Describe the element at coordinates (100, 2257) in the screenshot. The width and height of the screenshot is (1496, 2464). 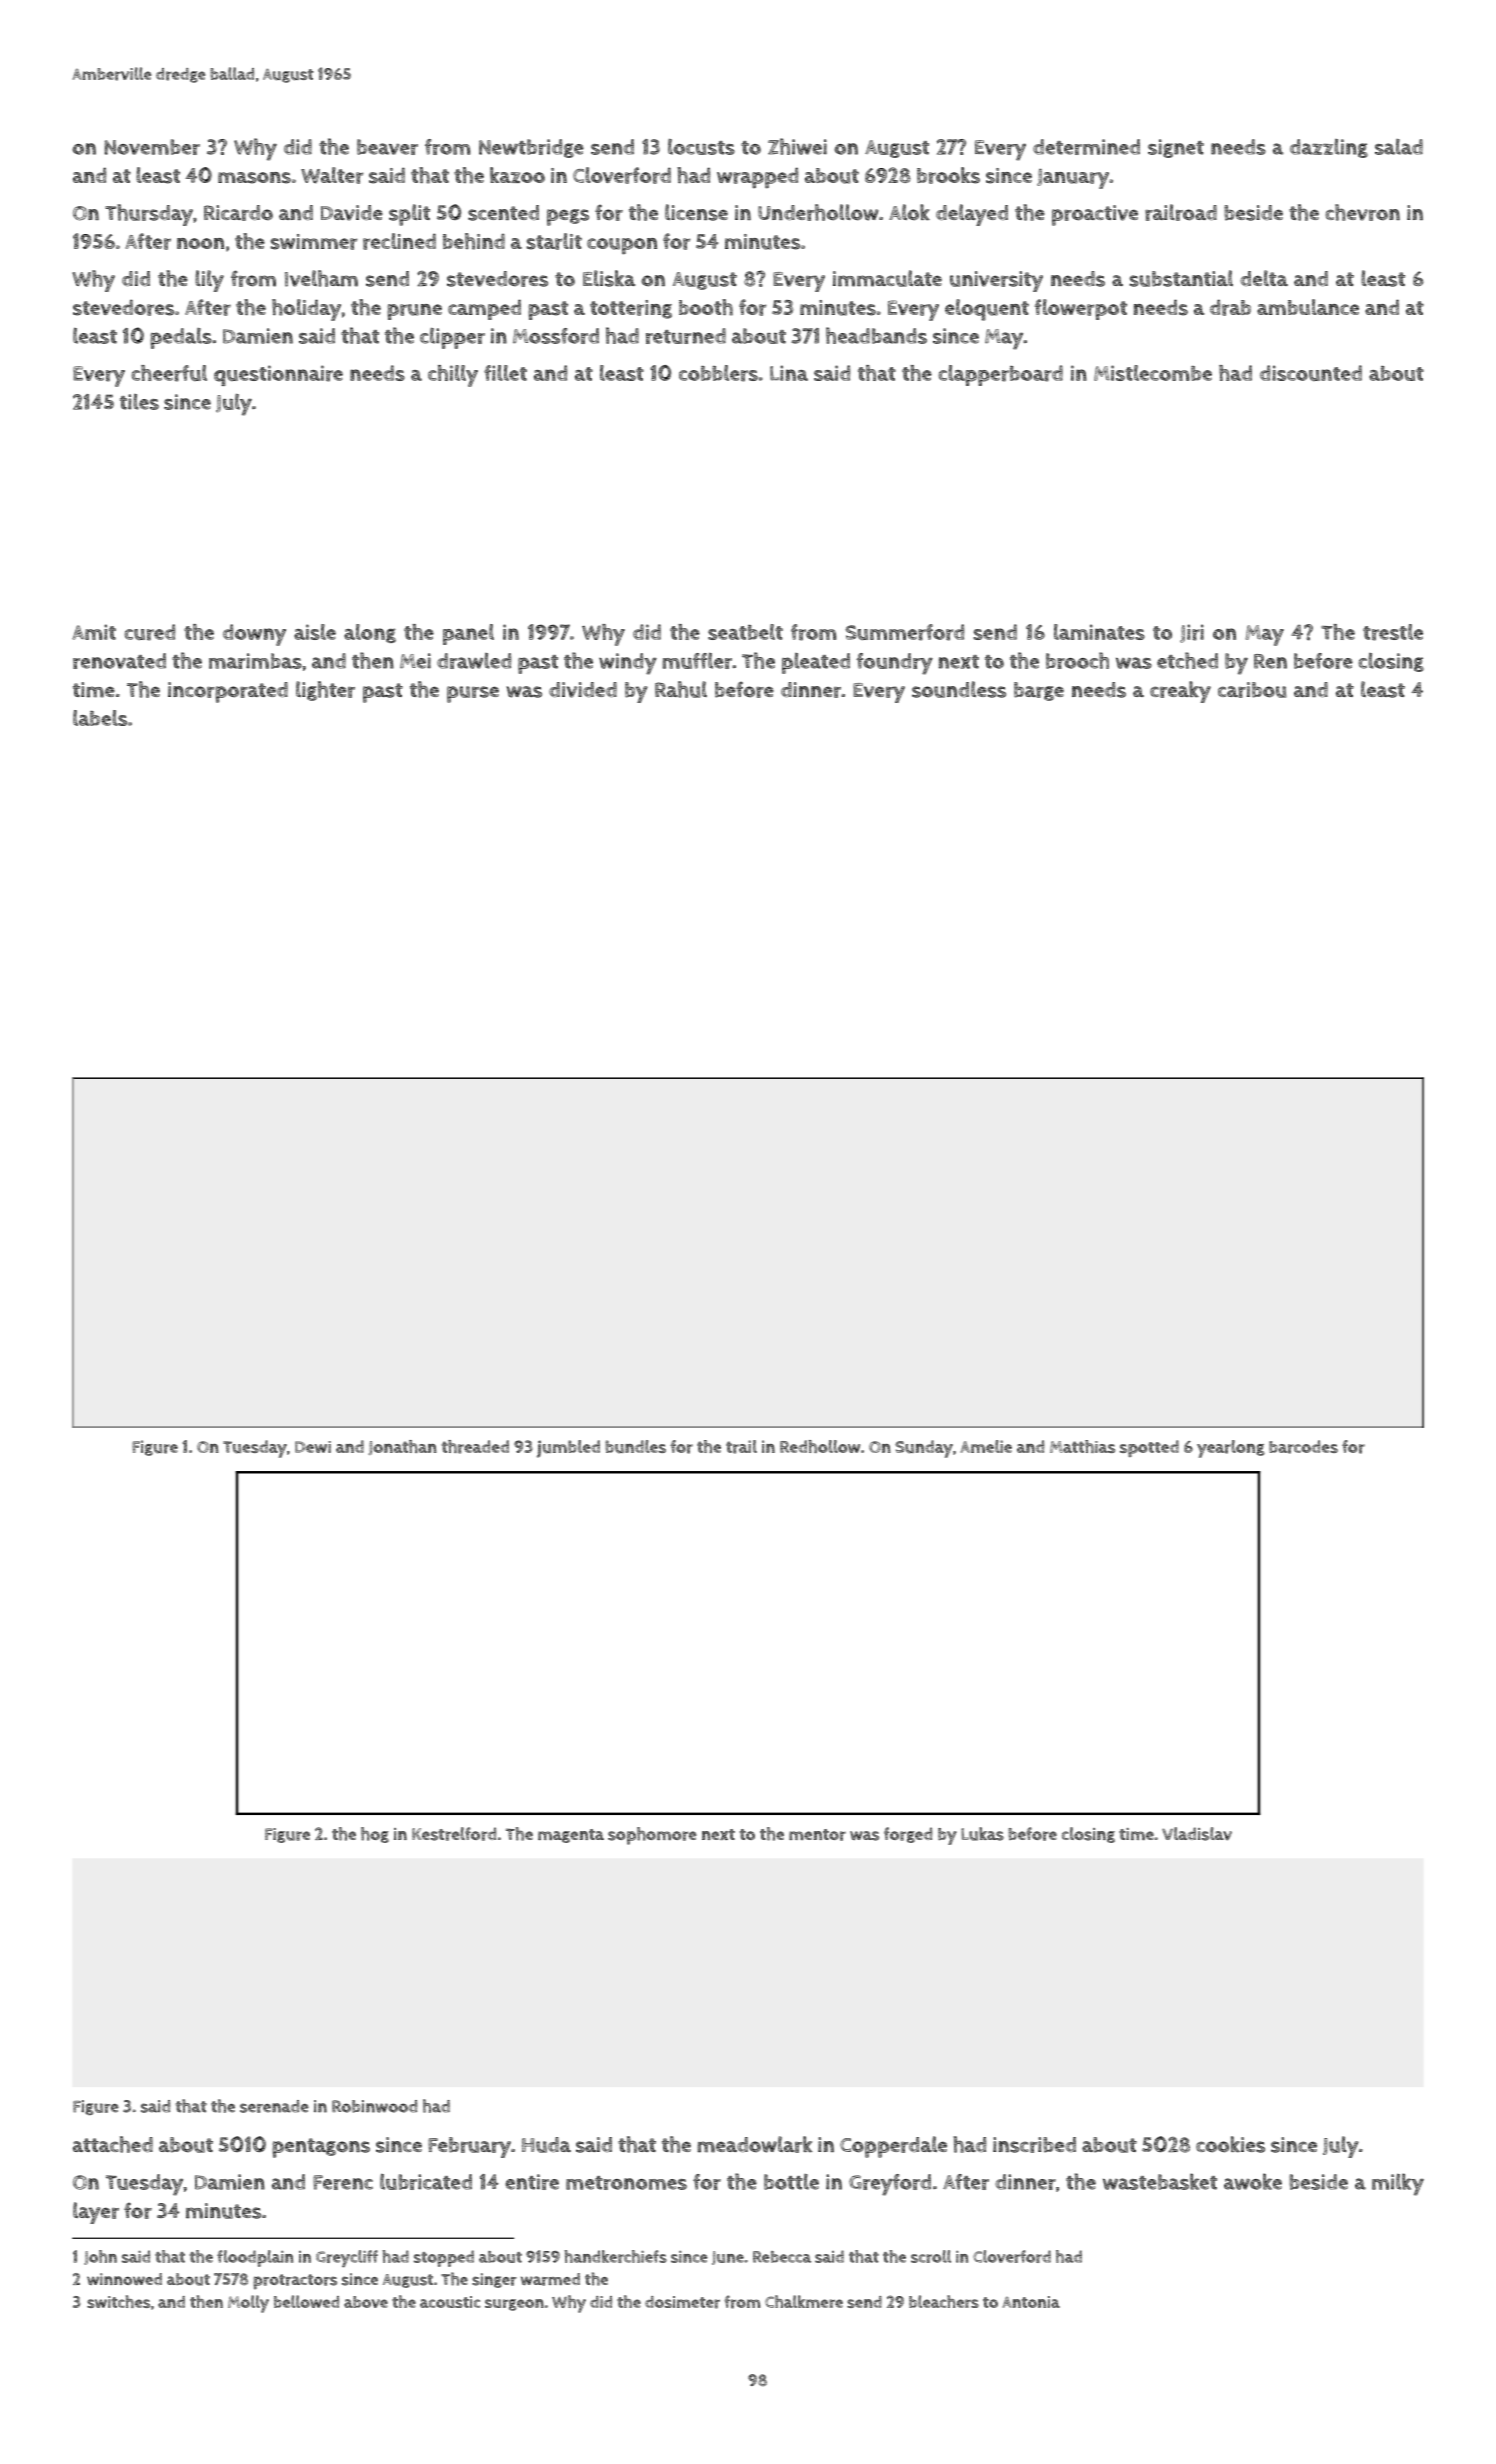
I see `John` at that location.
